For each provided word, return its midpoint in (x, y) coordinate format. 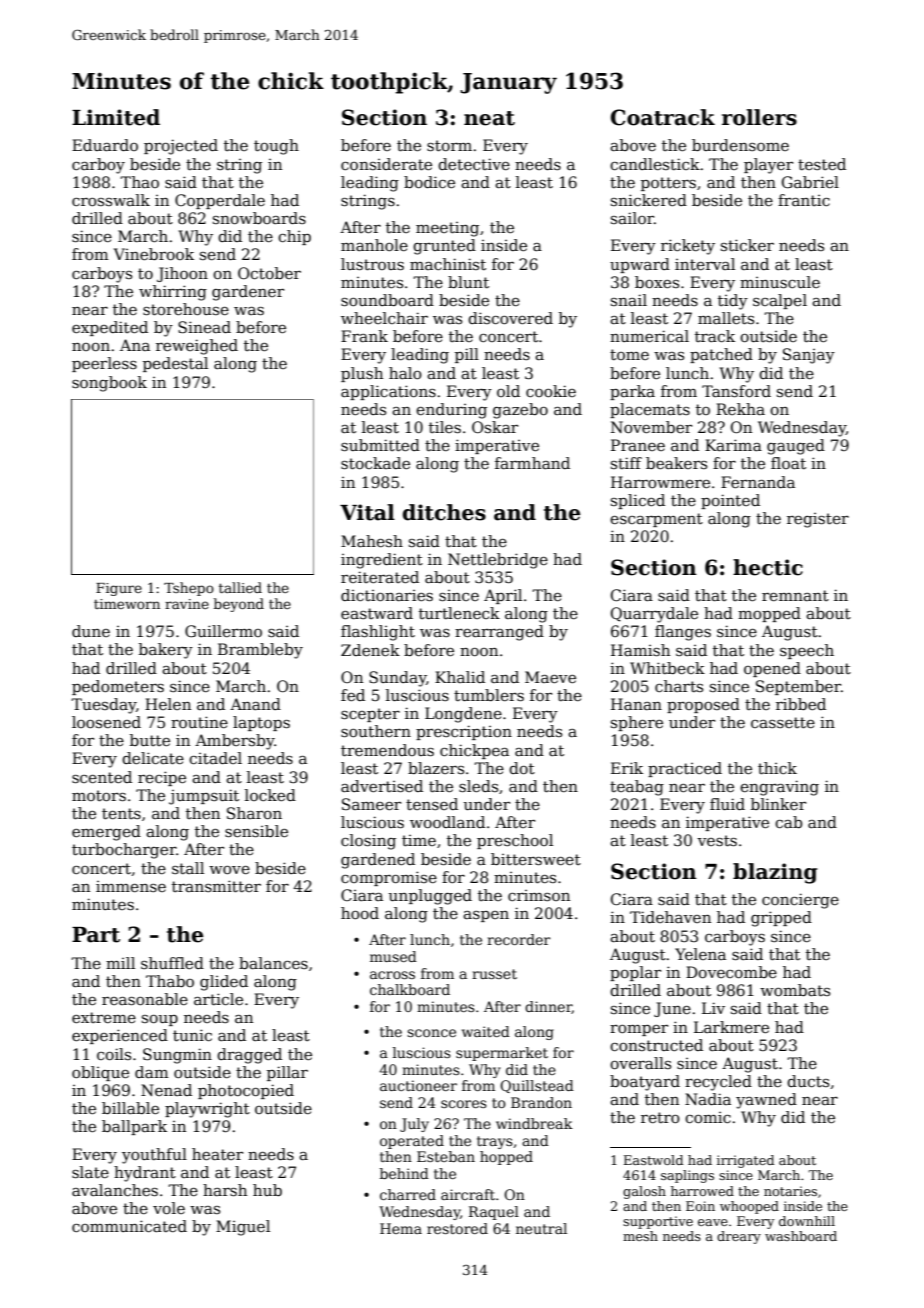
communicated (129, 1226)
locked (270, 795)
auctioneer (418, 1085)
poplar (635, 973)
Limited (116, 117)
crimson (539, 895)
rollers (759, 117)
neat (489, 118)
